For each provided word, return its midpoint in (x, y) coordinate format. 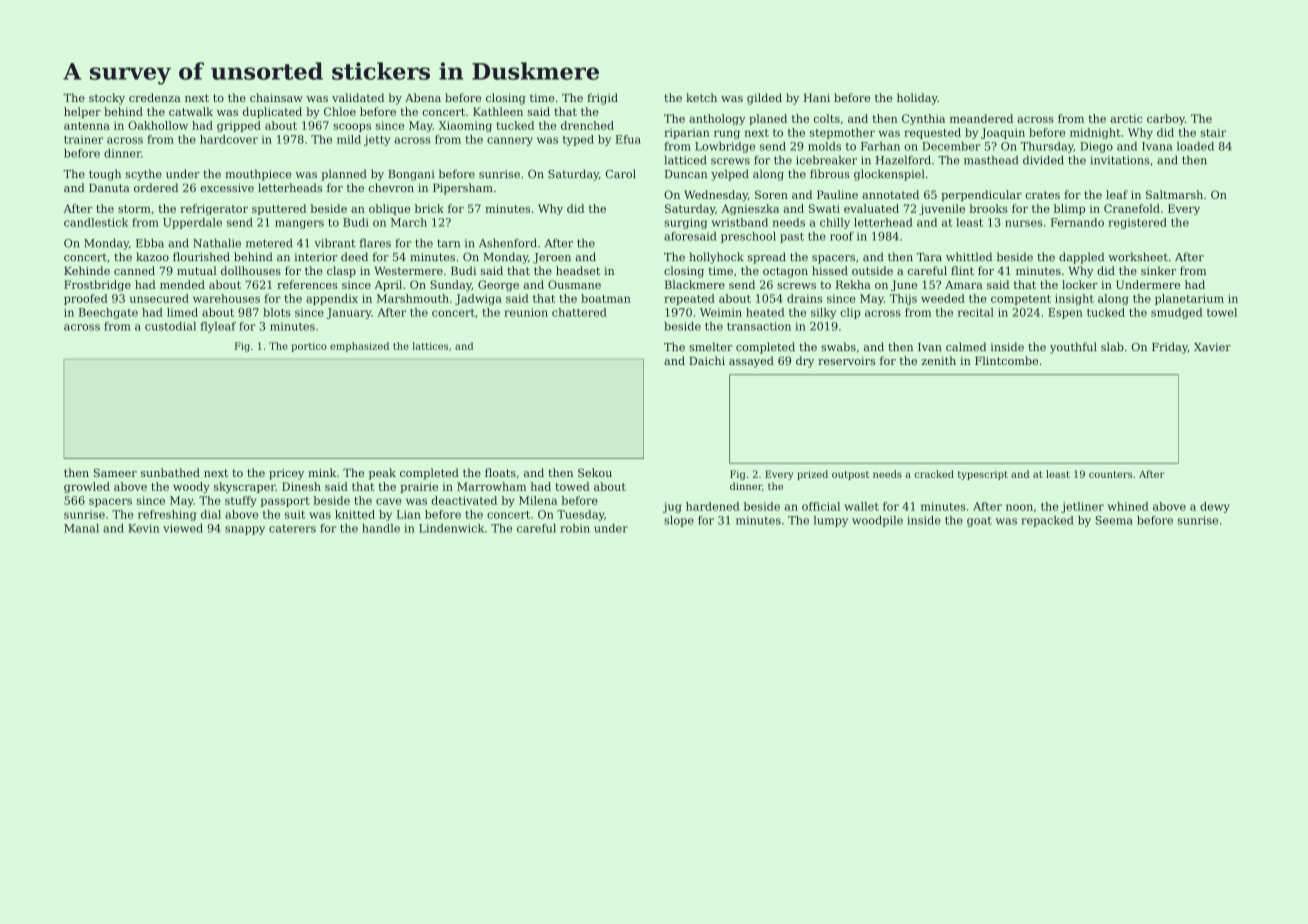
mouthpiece (258, 175)
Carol (621, 174)
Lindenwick (451, 528)
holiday (917, 99)
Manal (81, 528)
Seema (1114, 520)
